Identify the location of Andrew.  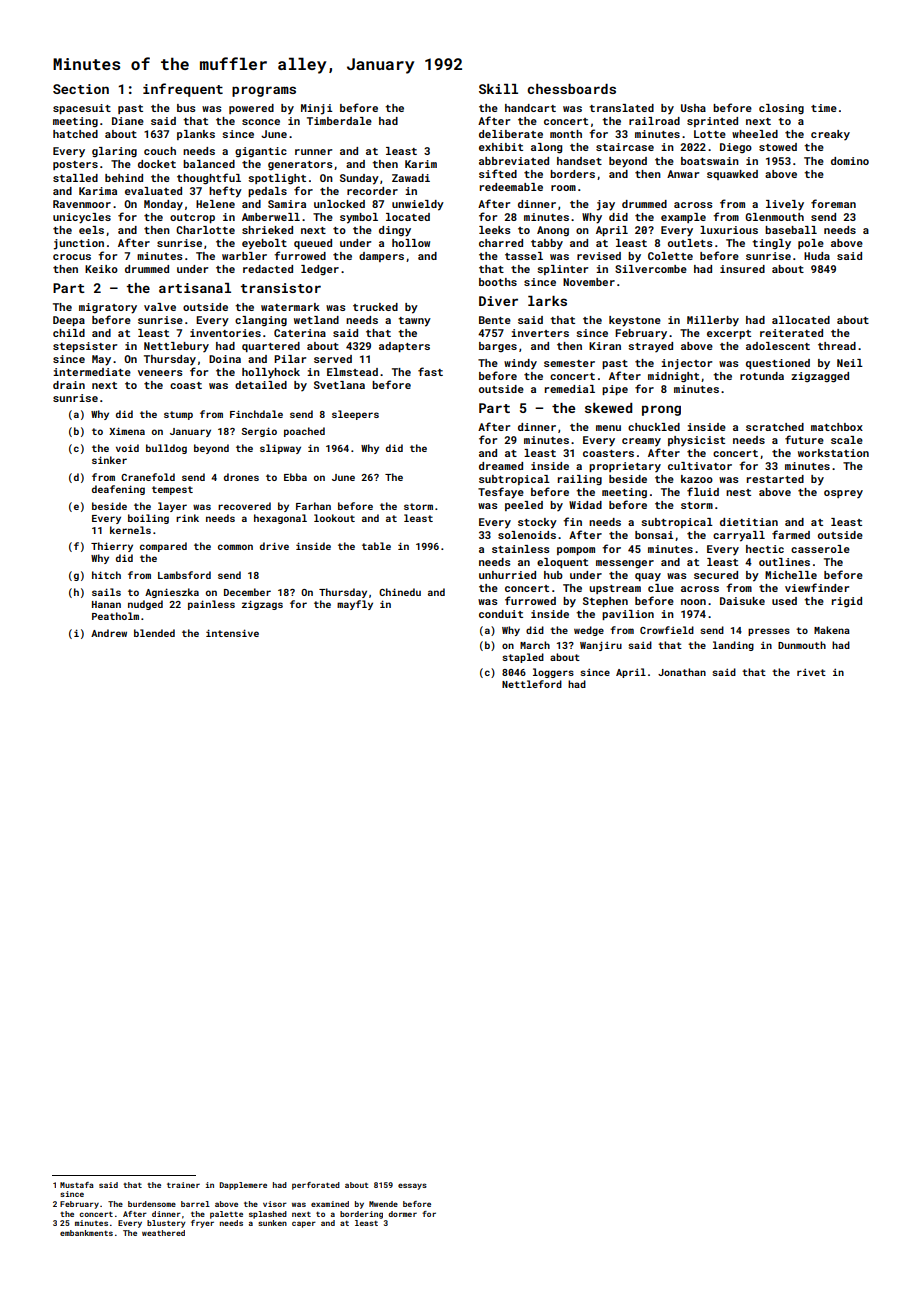
(109, 633).
